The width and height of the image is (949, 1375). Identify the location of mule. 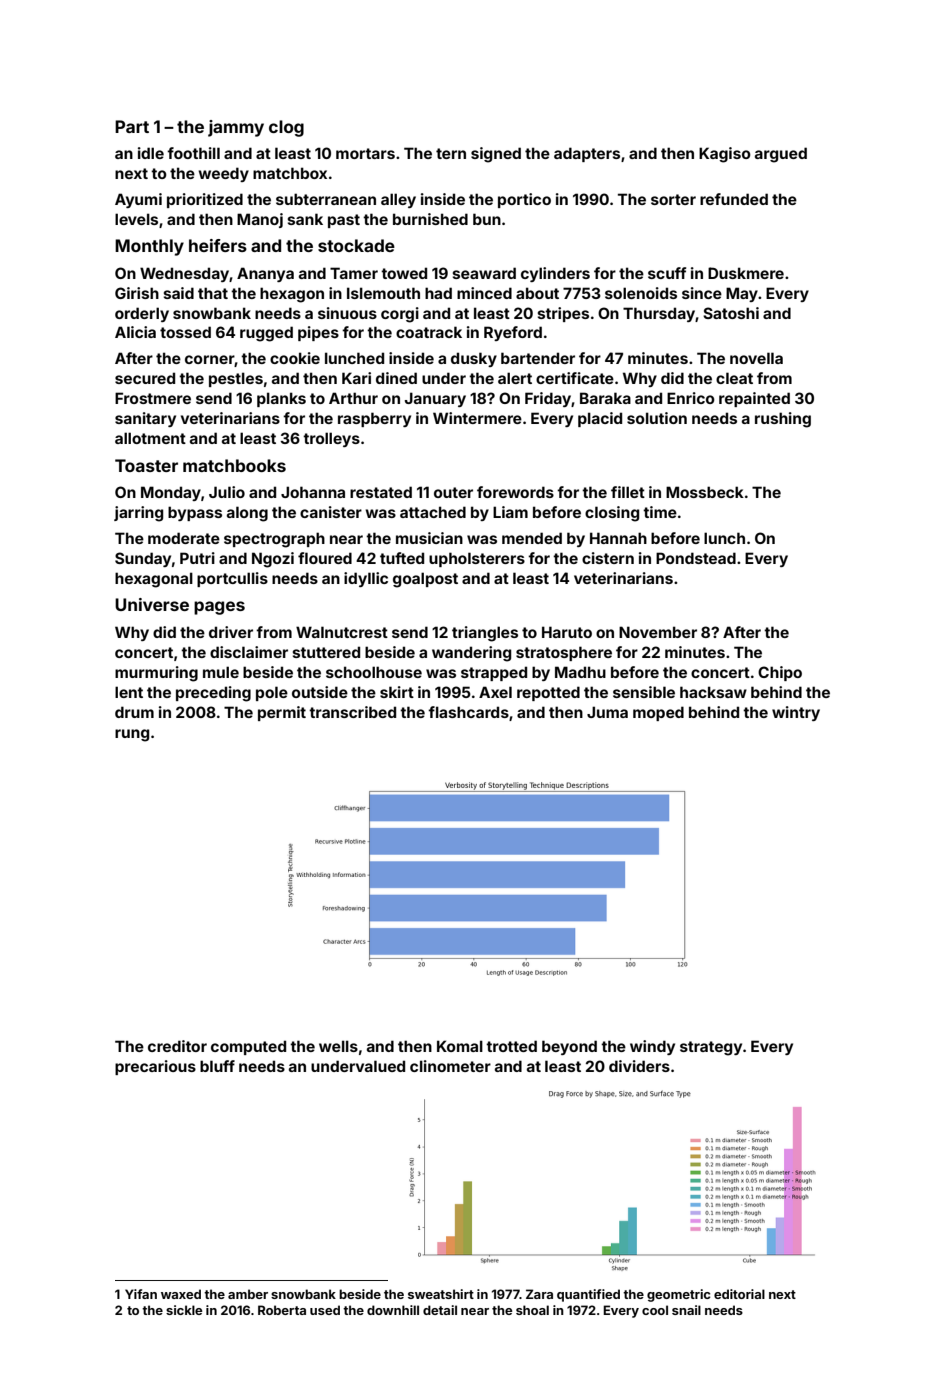
(221, 672).
